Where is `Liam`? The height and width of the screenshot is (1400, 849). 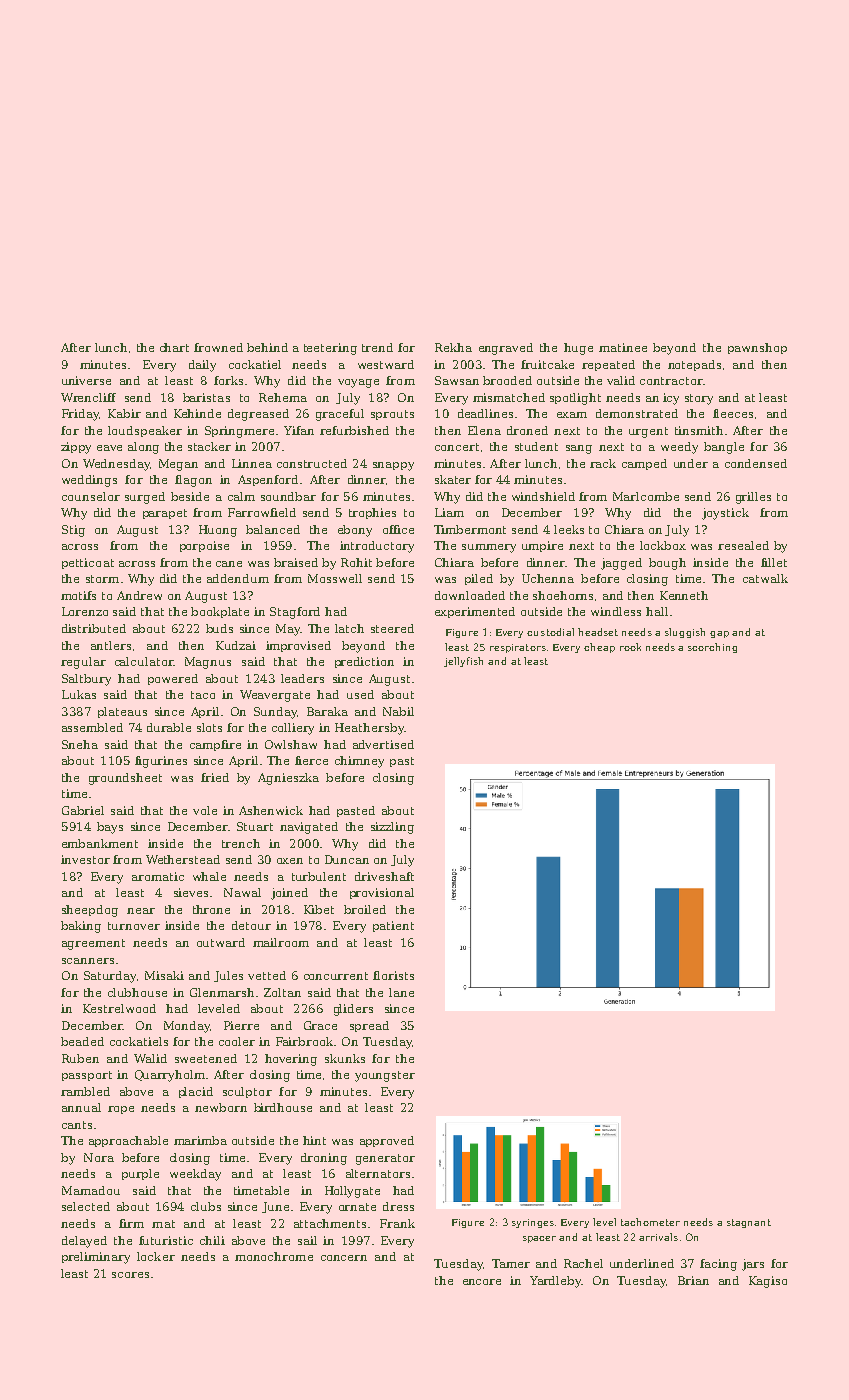
Liam is located at coordinates (449, 512).
